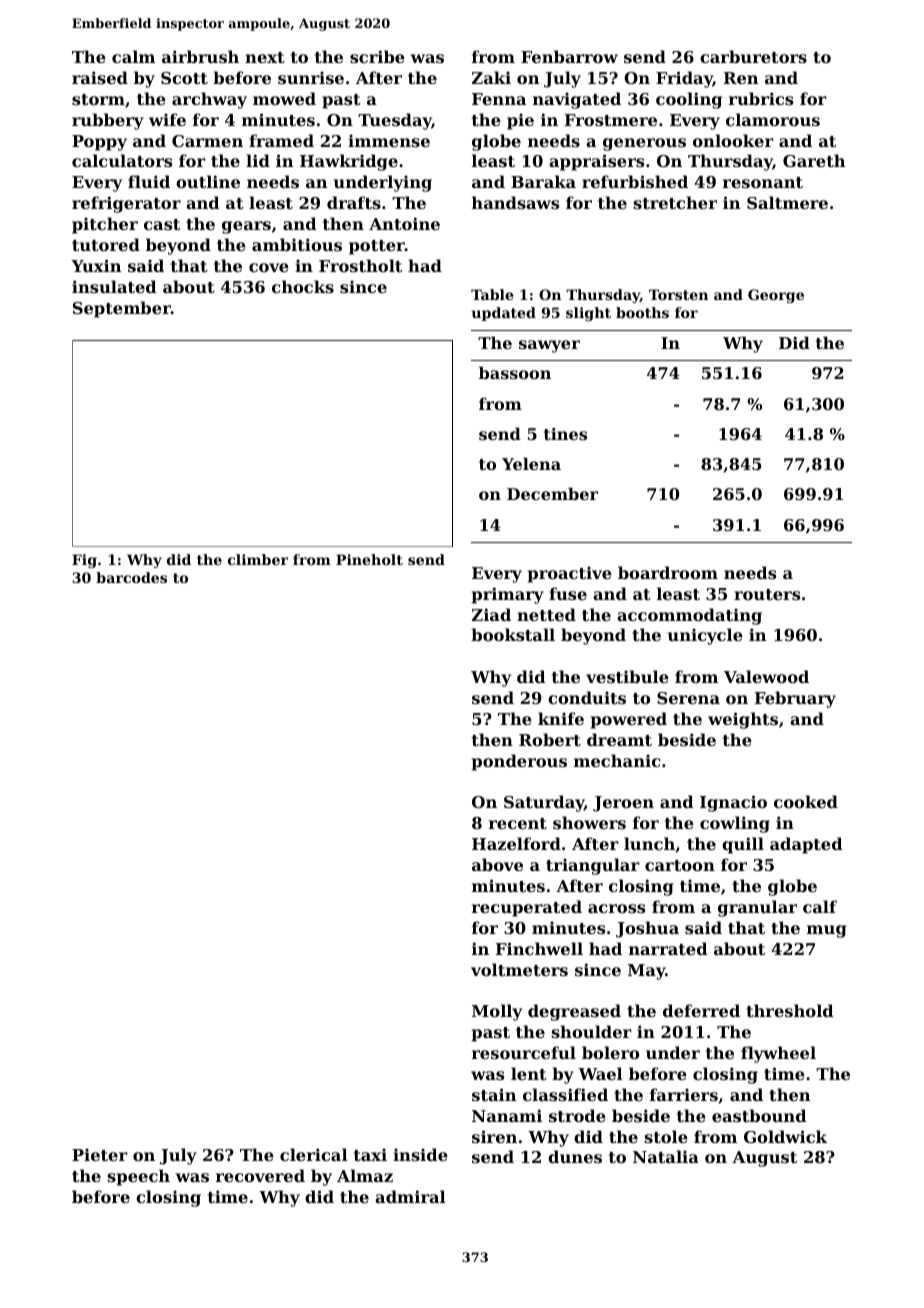 Image resolution: width=924 pixels, height=1308 pixels. I want to click on climber, so click(258, 559).
